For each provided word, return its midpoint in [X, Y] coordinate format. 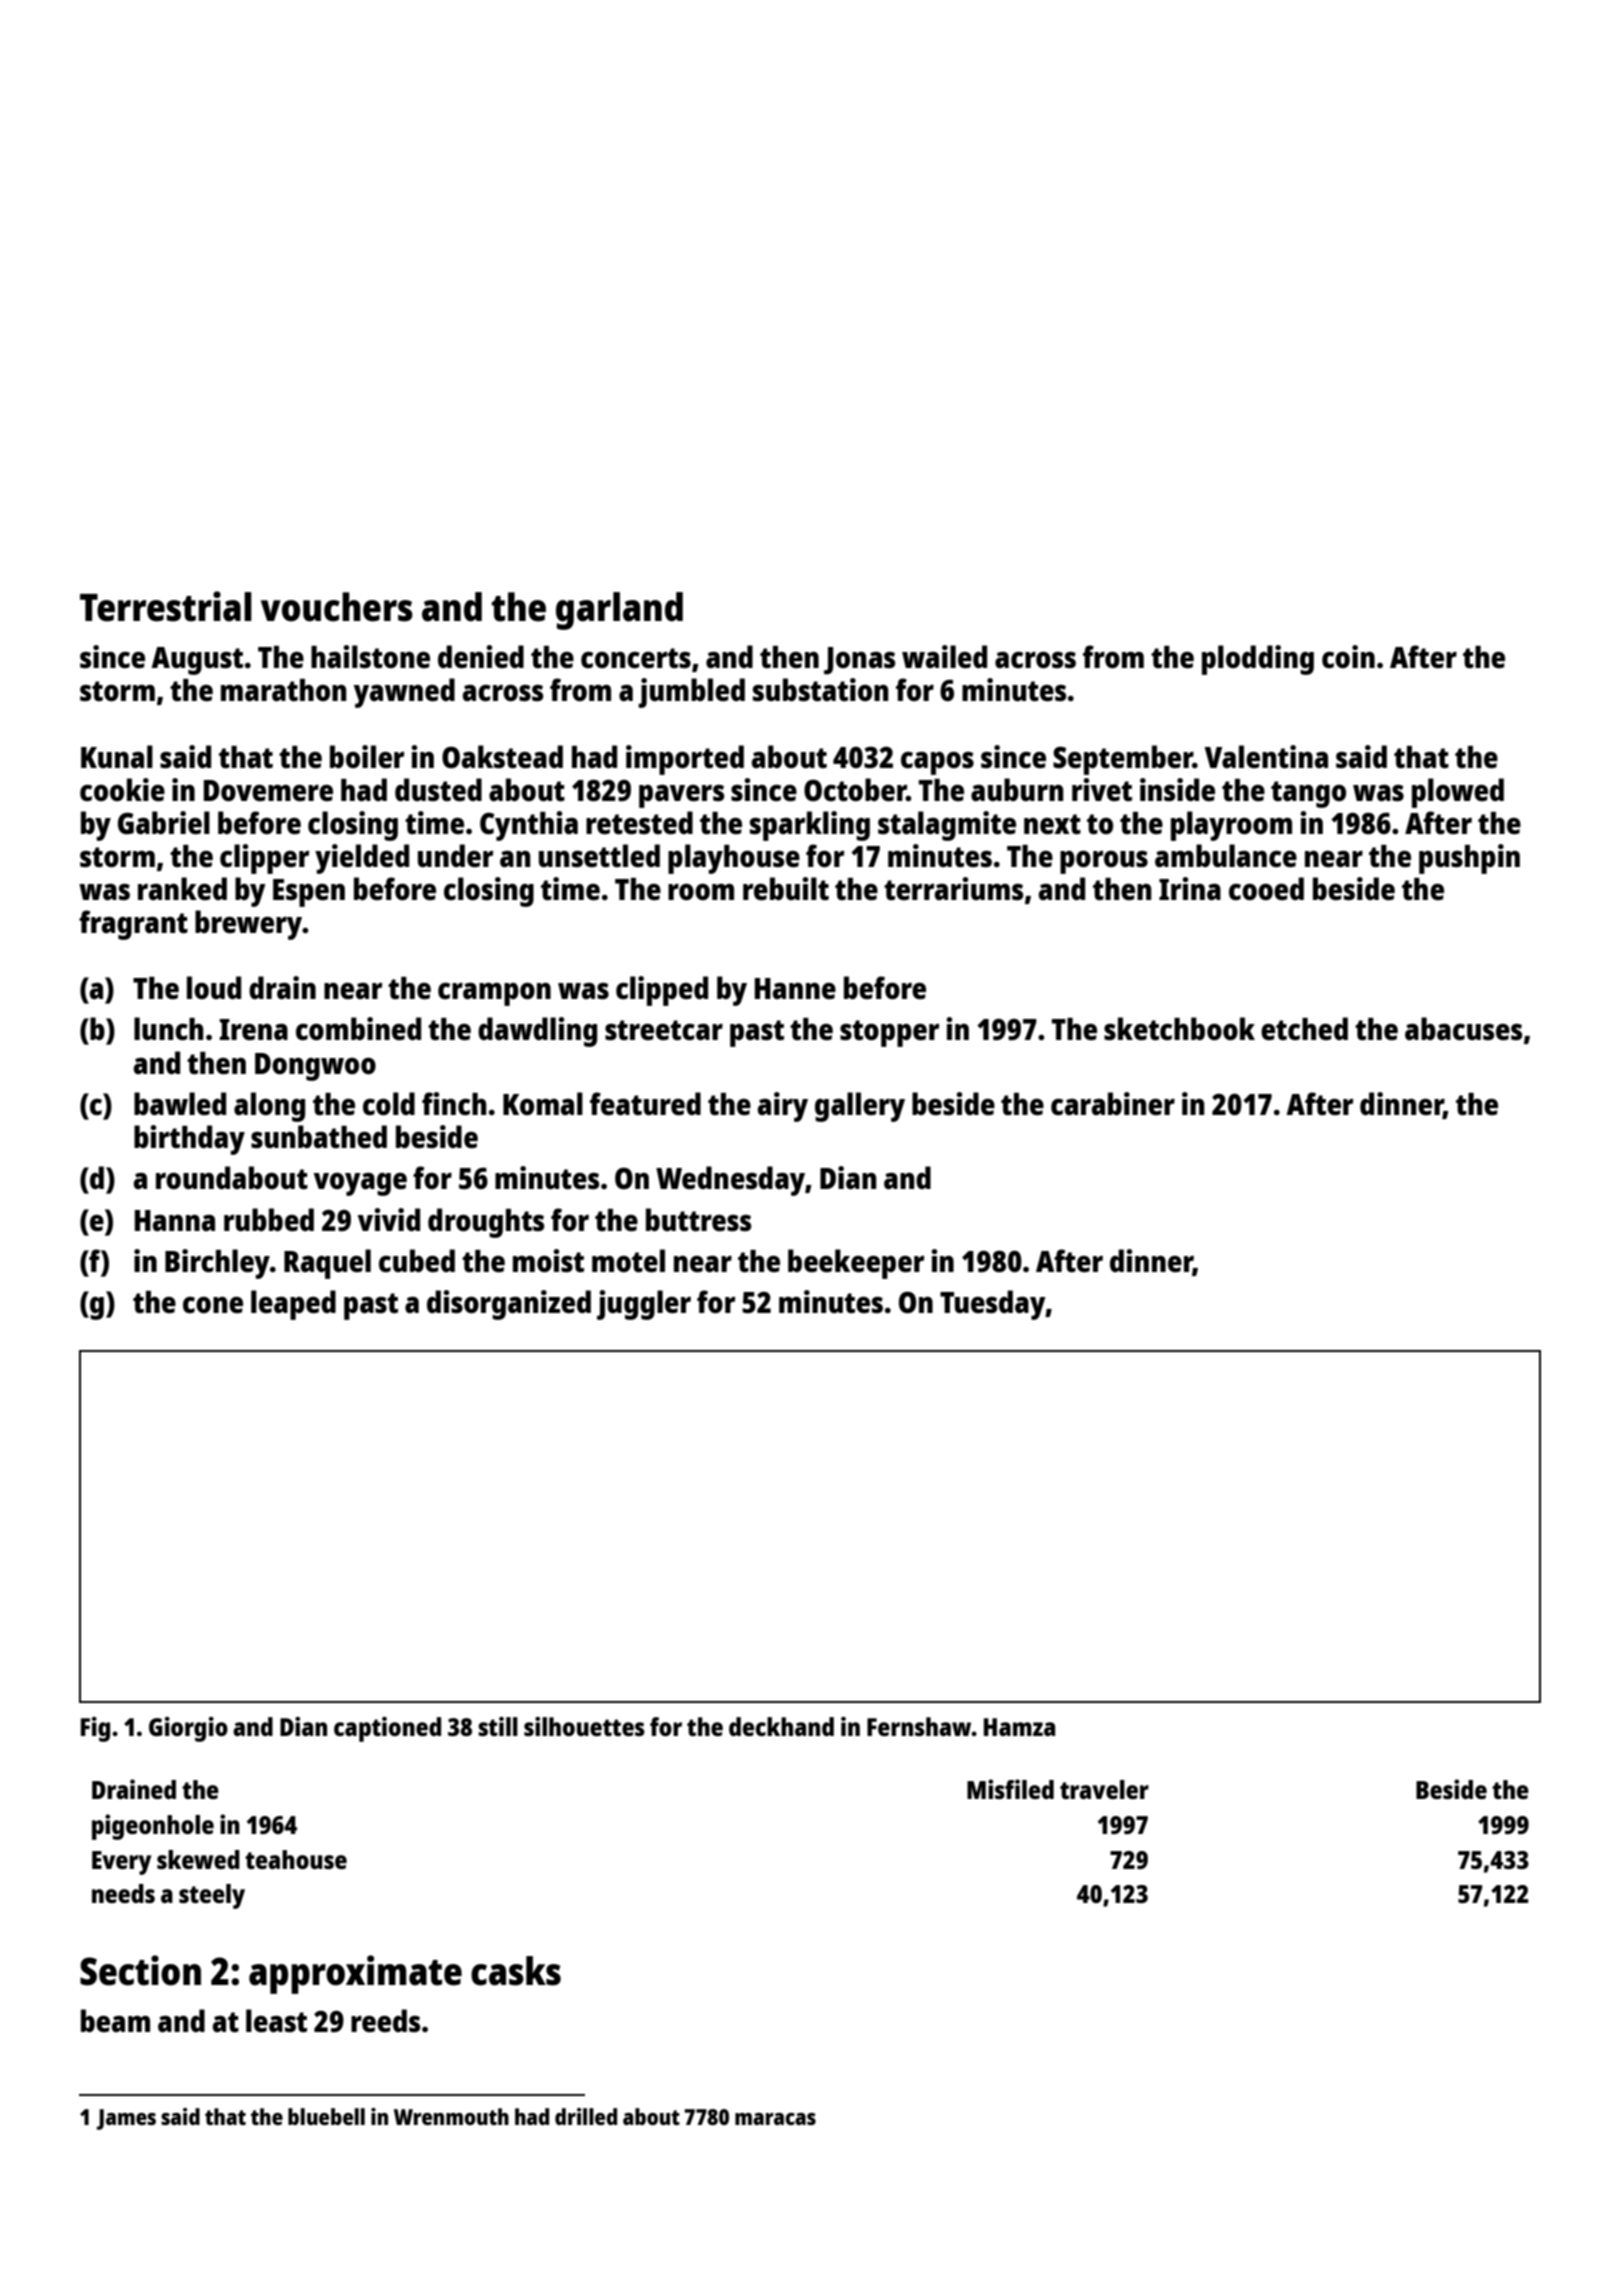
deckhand [781, 1726]
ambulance [1226, 855]
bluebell [326, 2116]
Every [121, 1863]
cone [213, 1305]
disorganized [509, 1305]
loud [214, 987]
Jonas [859, 661]
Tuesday [993, 1305]
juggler [644, 1305]
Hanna [175, 1220]
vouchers [337, 607]
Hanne [795, 988]
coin [1348, 656]
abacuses [1463, 1029]
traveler [1104, 1789]
